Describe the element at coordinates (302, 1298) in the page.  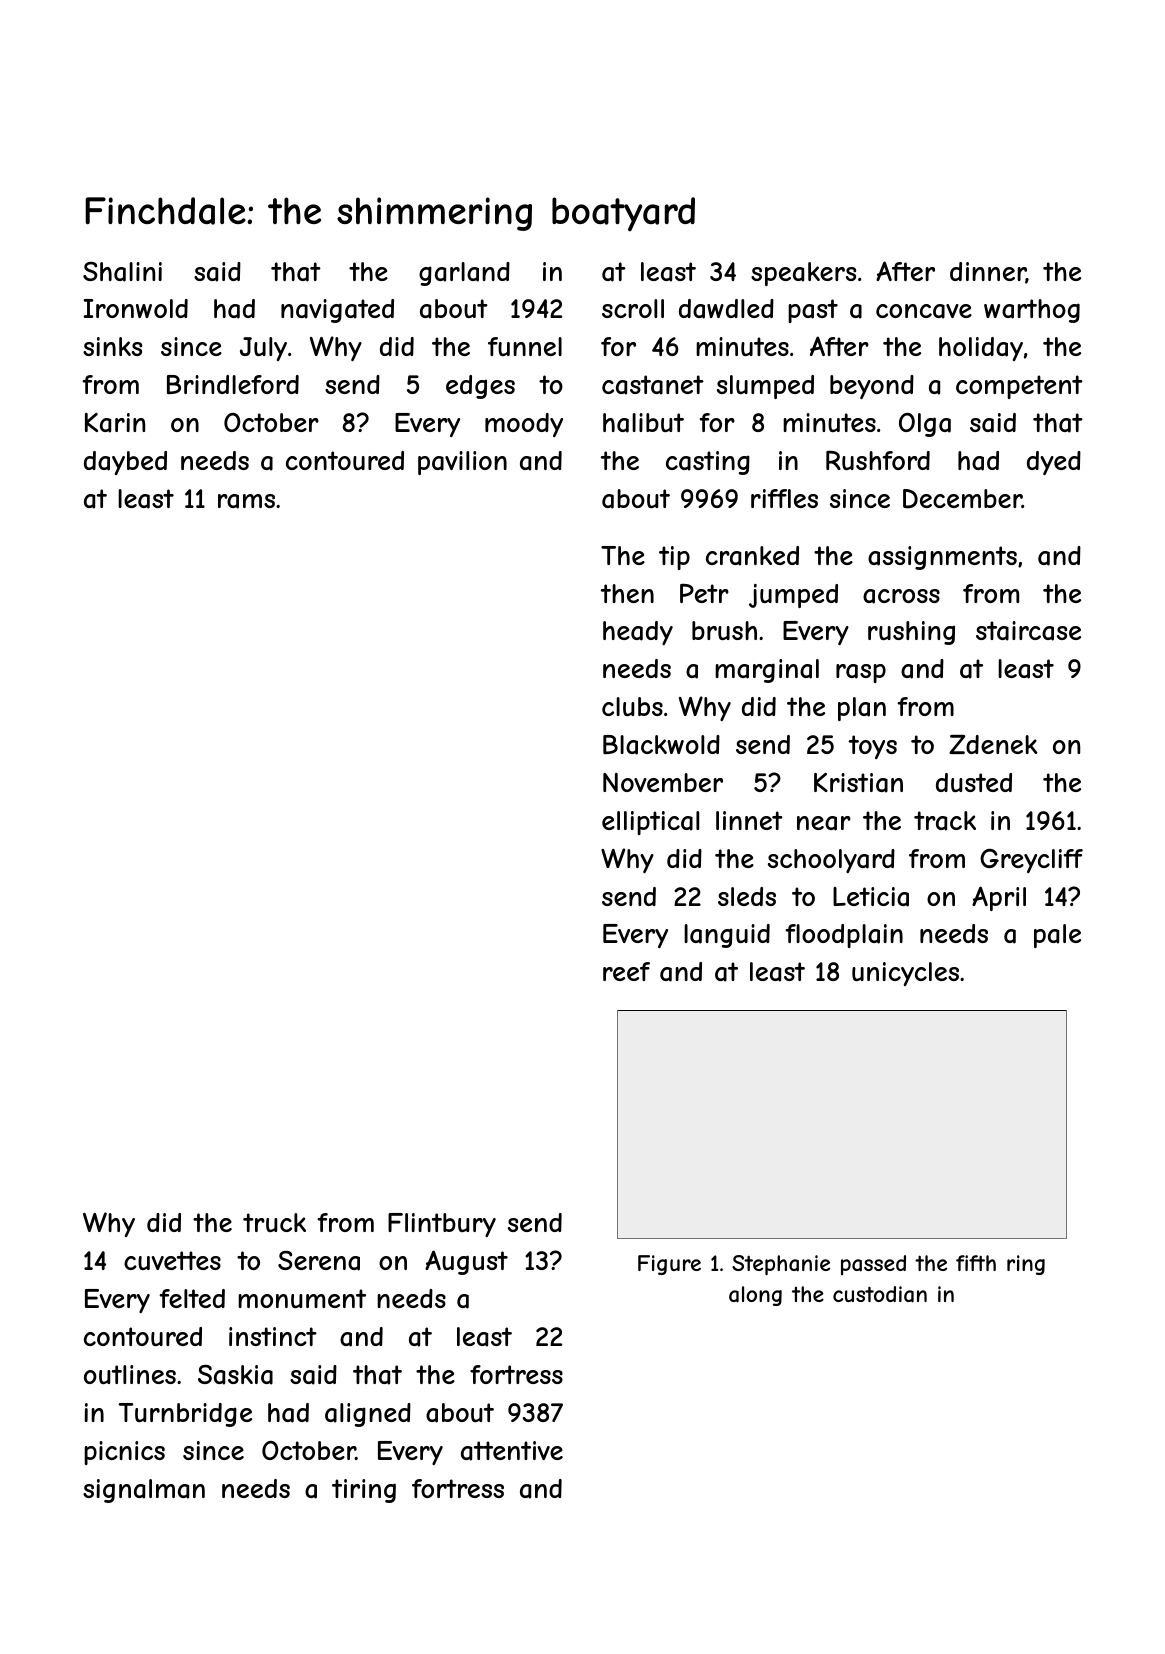
I see `monument` at that location.
